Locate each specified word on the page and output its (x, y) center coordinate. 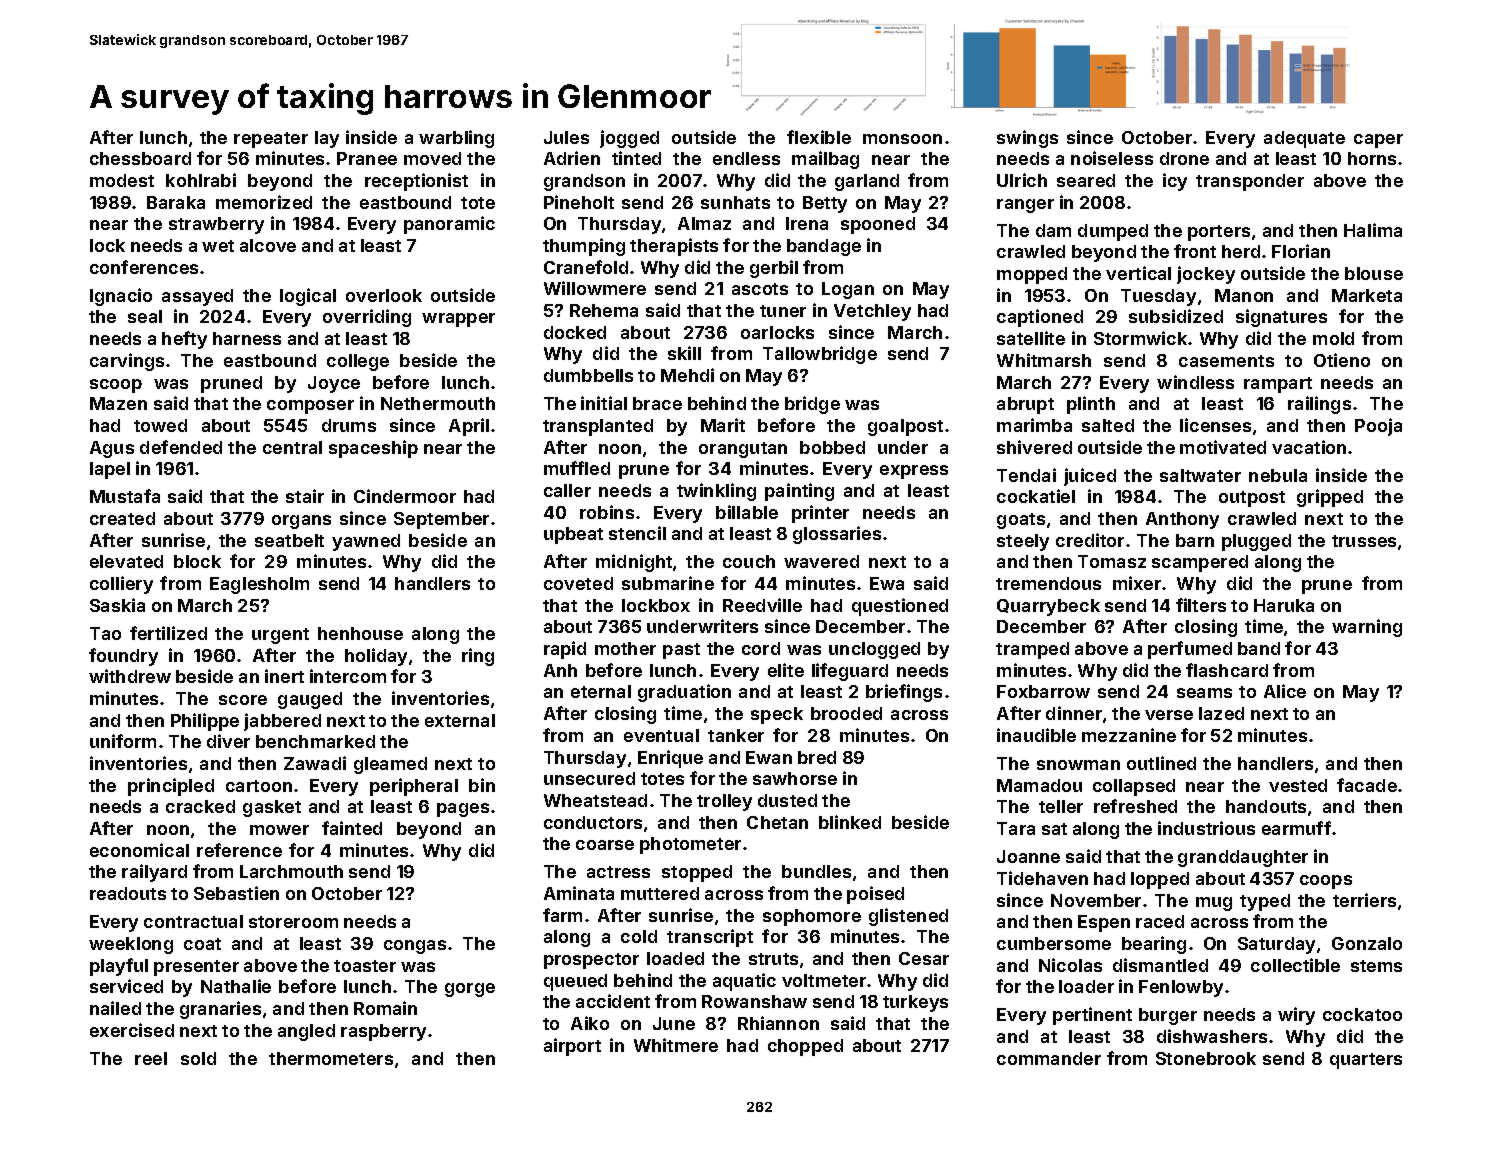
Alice (1285, 691)
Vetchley (872, 312)
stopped (697, 873)
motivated (1223, 447)
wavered (821, 561)
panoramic (449, 225)
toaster (365, 966)
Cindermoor (405, 496)
